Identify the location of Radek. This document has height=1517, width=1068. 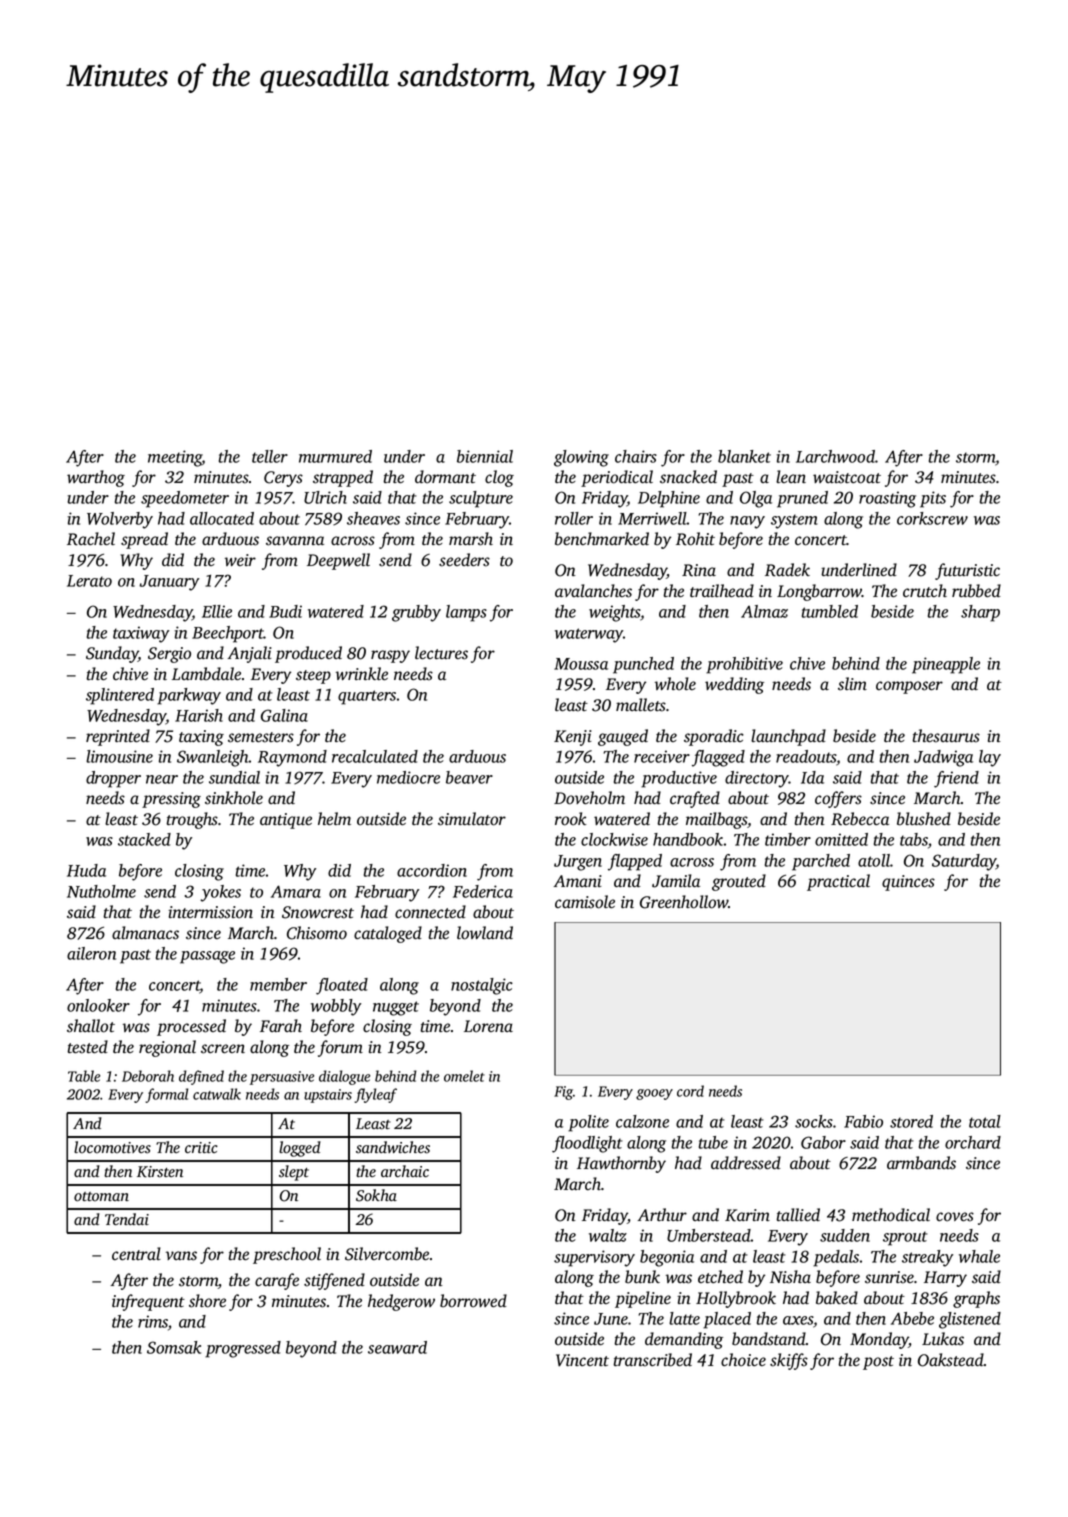
(787, 570).
